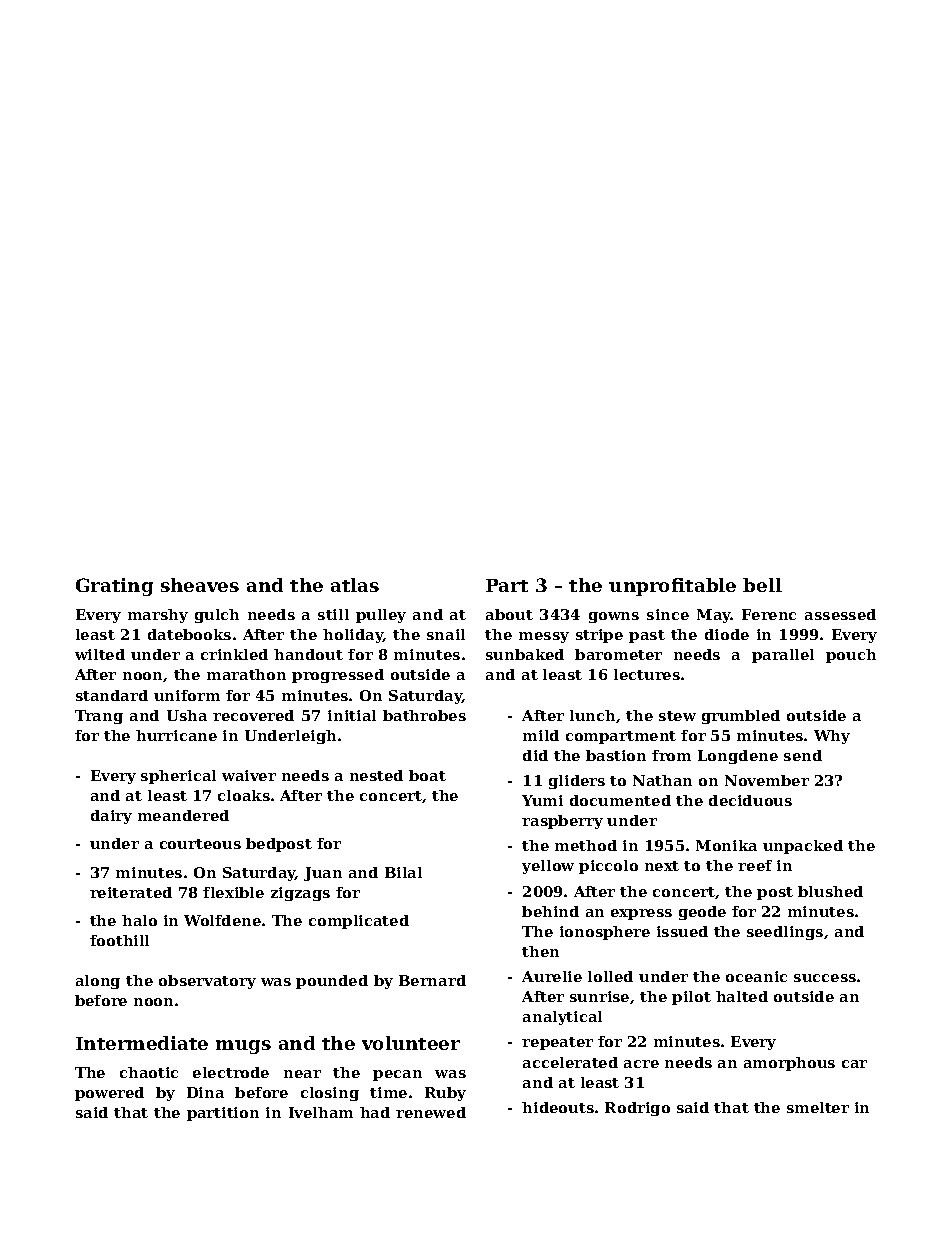  What do you see at coordinates (109, 1094) in the document?
I see `powered` at bounding box center [109, 1094].
